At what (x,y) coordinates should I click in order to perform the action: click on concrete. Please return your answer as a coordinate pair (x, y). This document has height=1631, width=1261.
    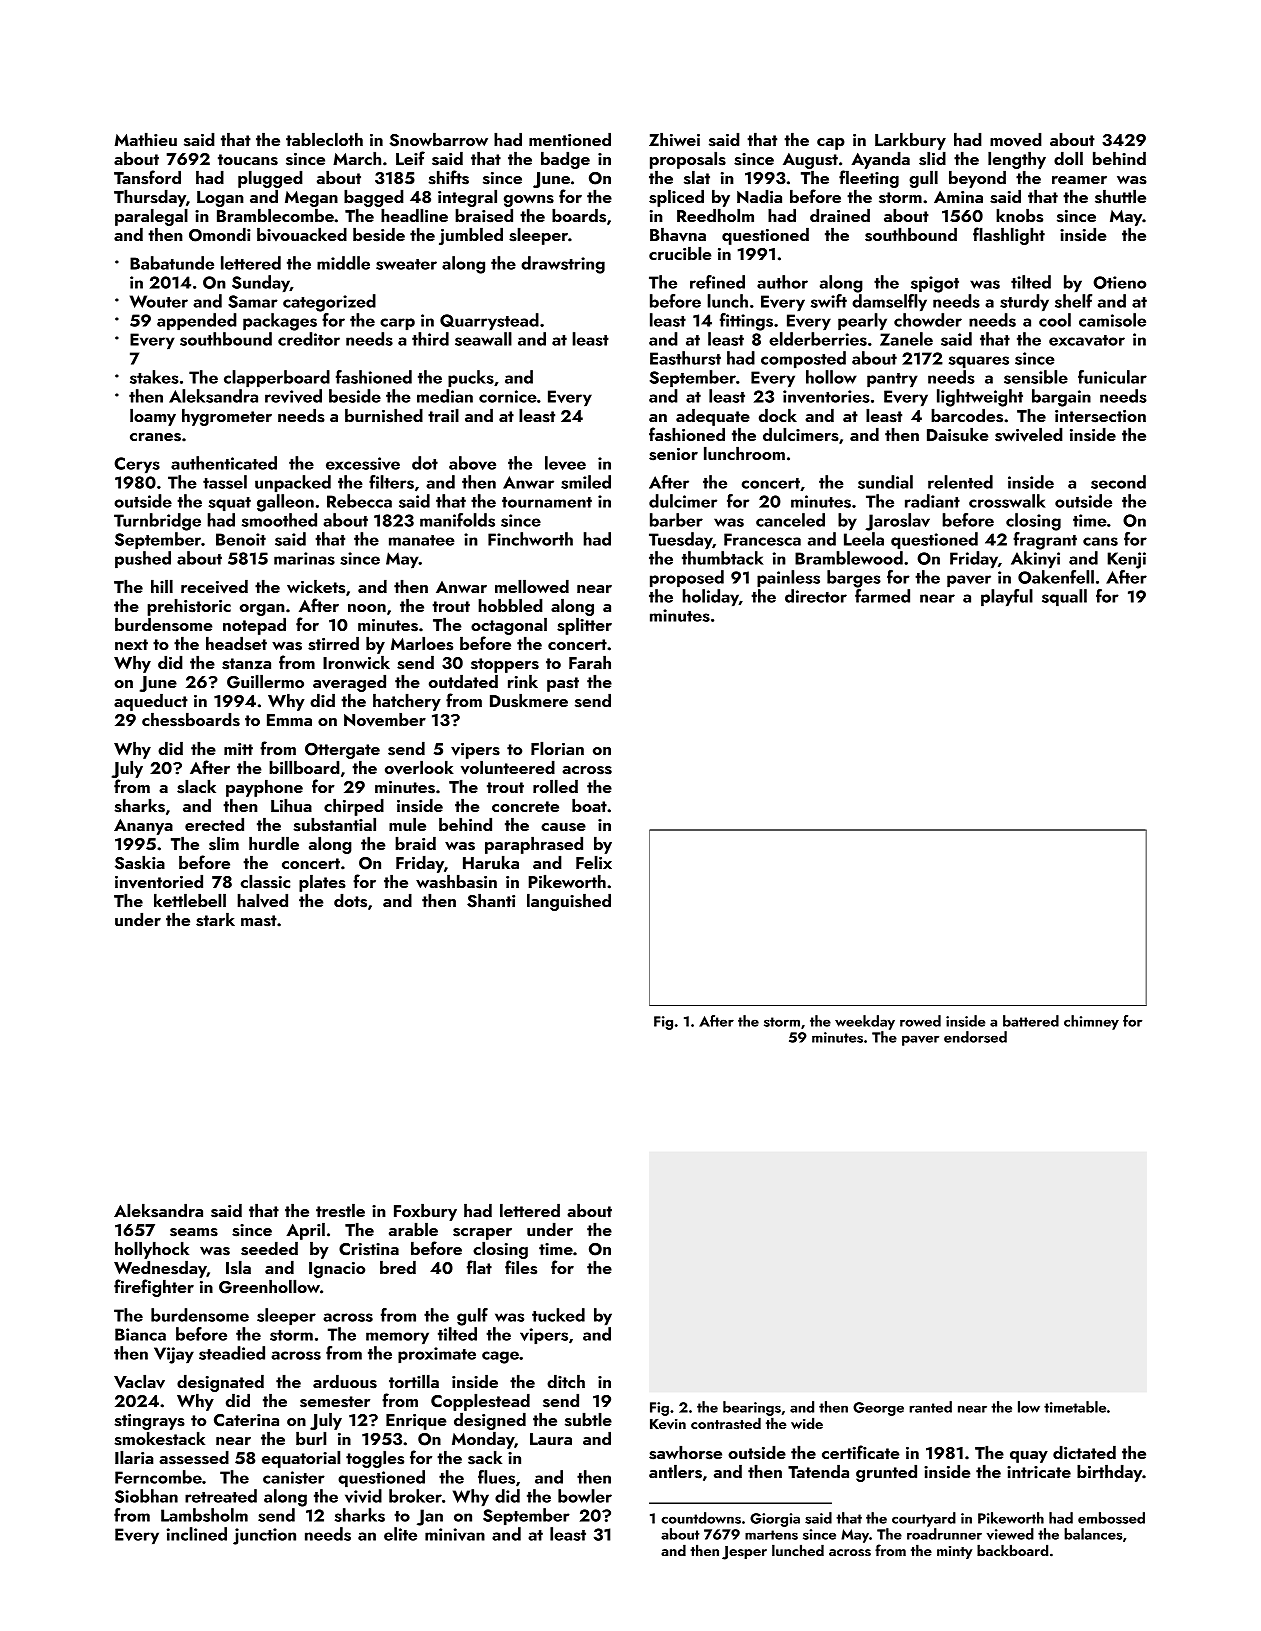
    Looking at the image, I should click on (525, 806).
